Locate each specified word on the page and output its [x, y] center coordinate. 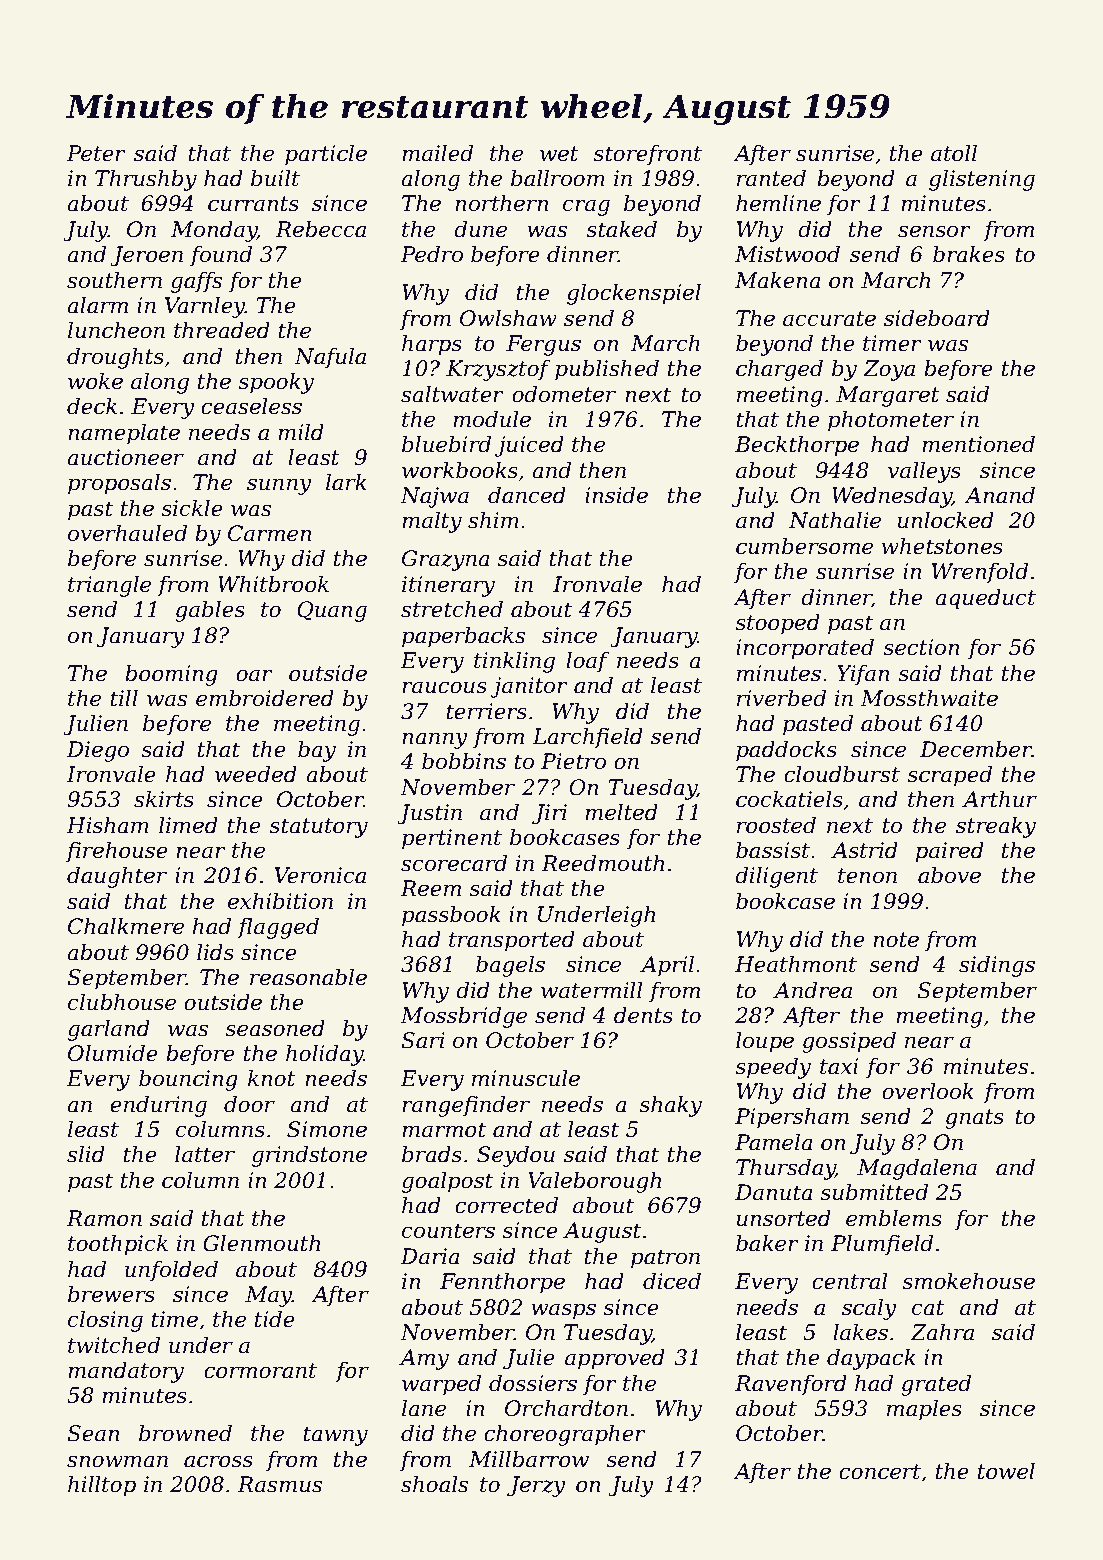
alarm [97, 305]
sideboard [937, 318]
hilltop [102, 1486]
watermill [592, 990]
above [949, 875]
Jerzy [536, 1486]
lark [346, 482]
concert [880, 1472]
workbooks [460, 470]
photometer [891, 421]
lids [215, 952]
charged [779, 370]
